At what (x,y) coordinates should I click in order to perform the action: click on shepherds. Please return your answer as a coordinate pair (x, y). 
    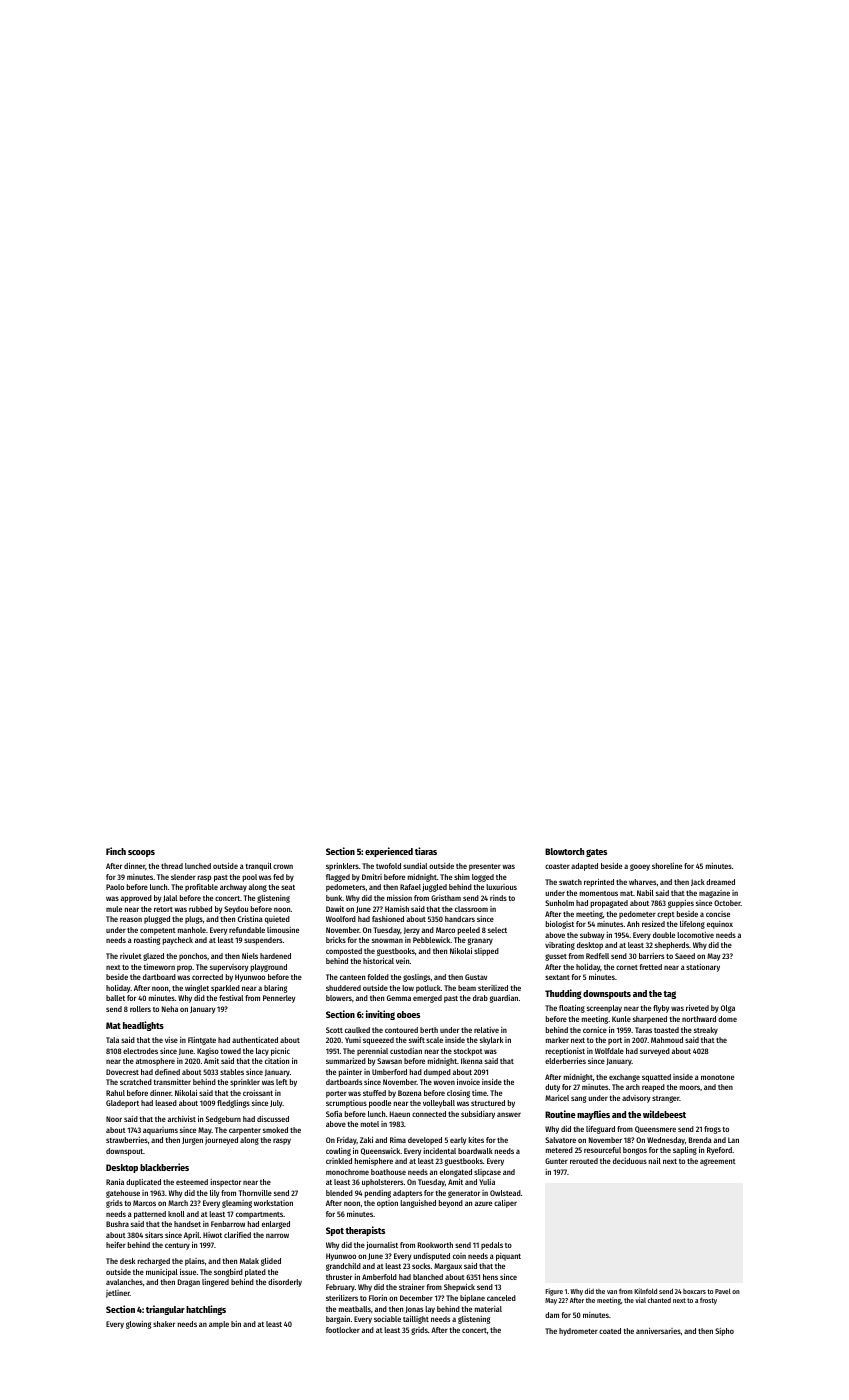
    Looking at the image, I should click on (672, 946).
